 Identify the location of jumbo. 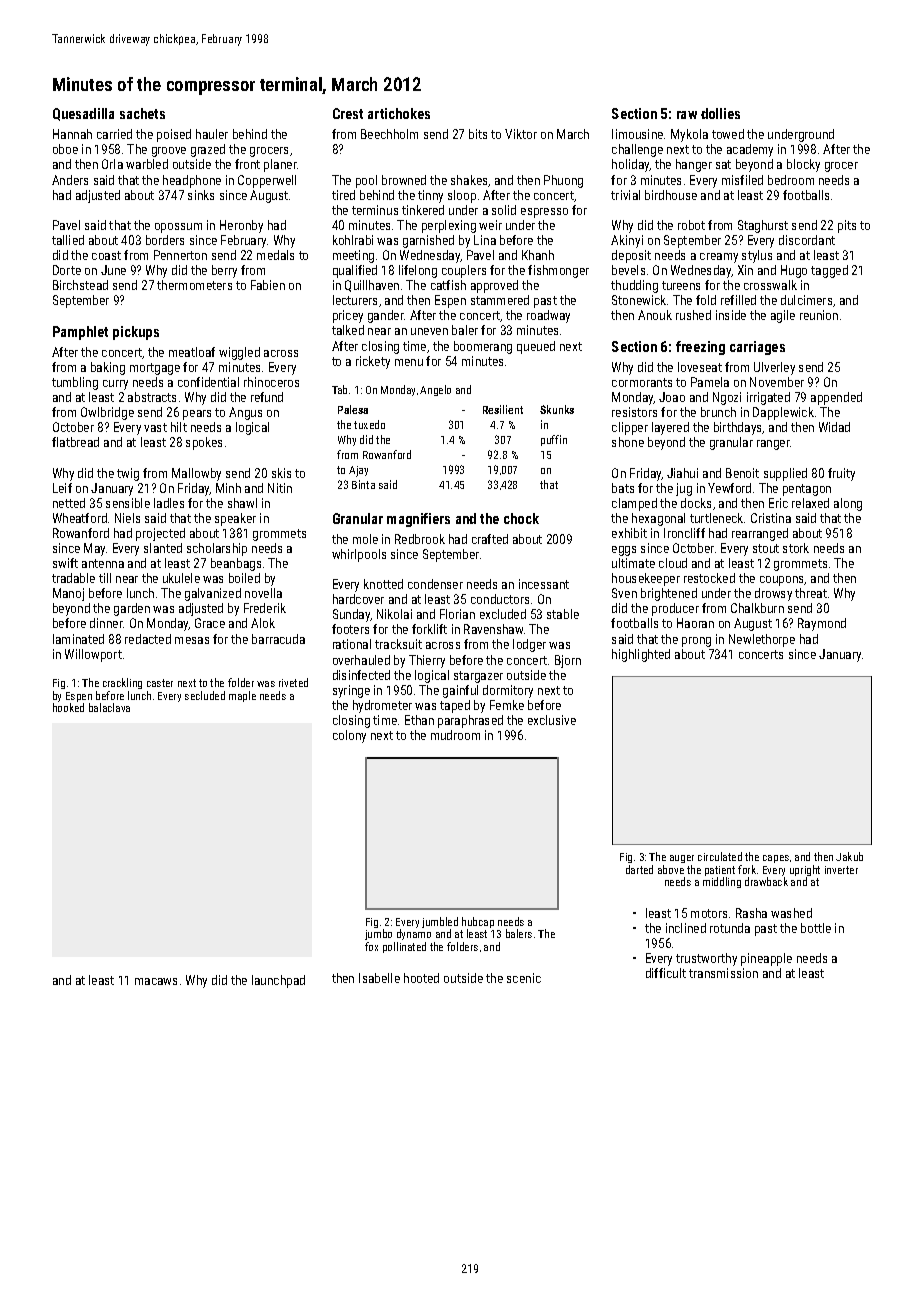
(378, 934).
